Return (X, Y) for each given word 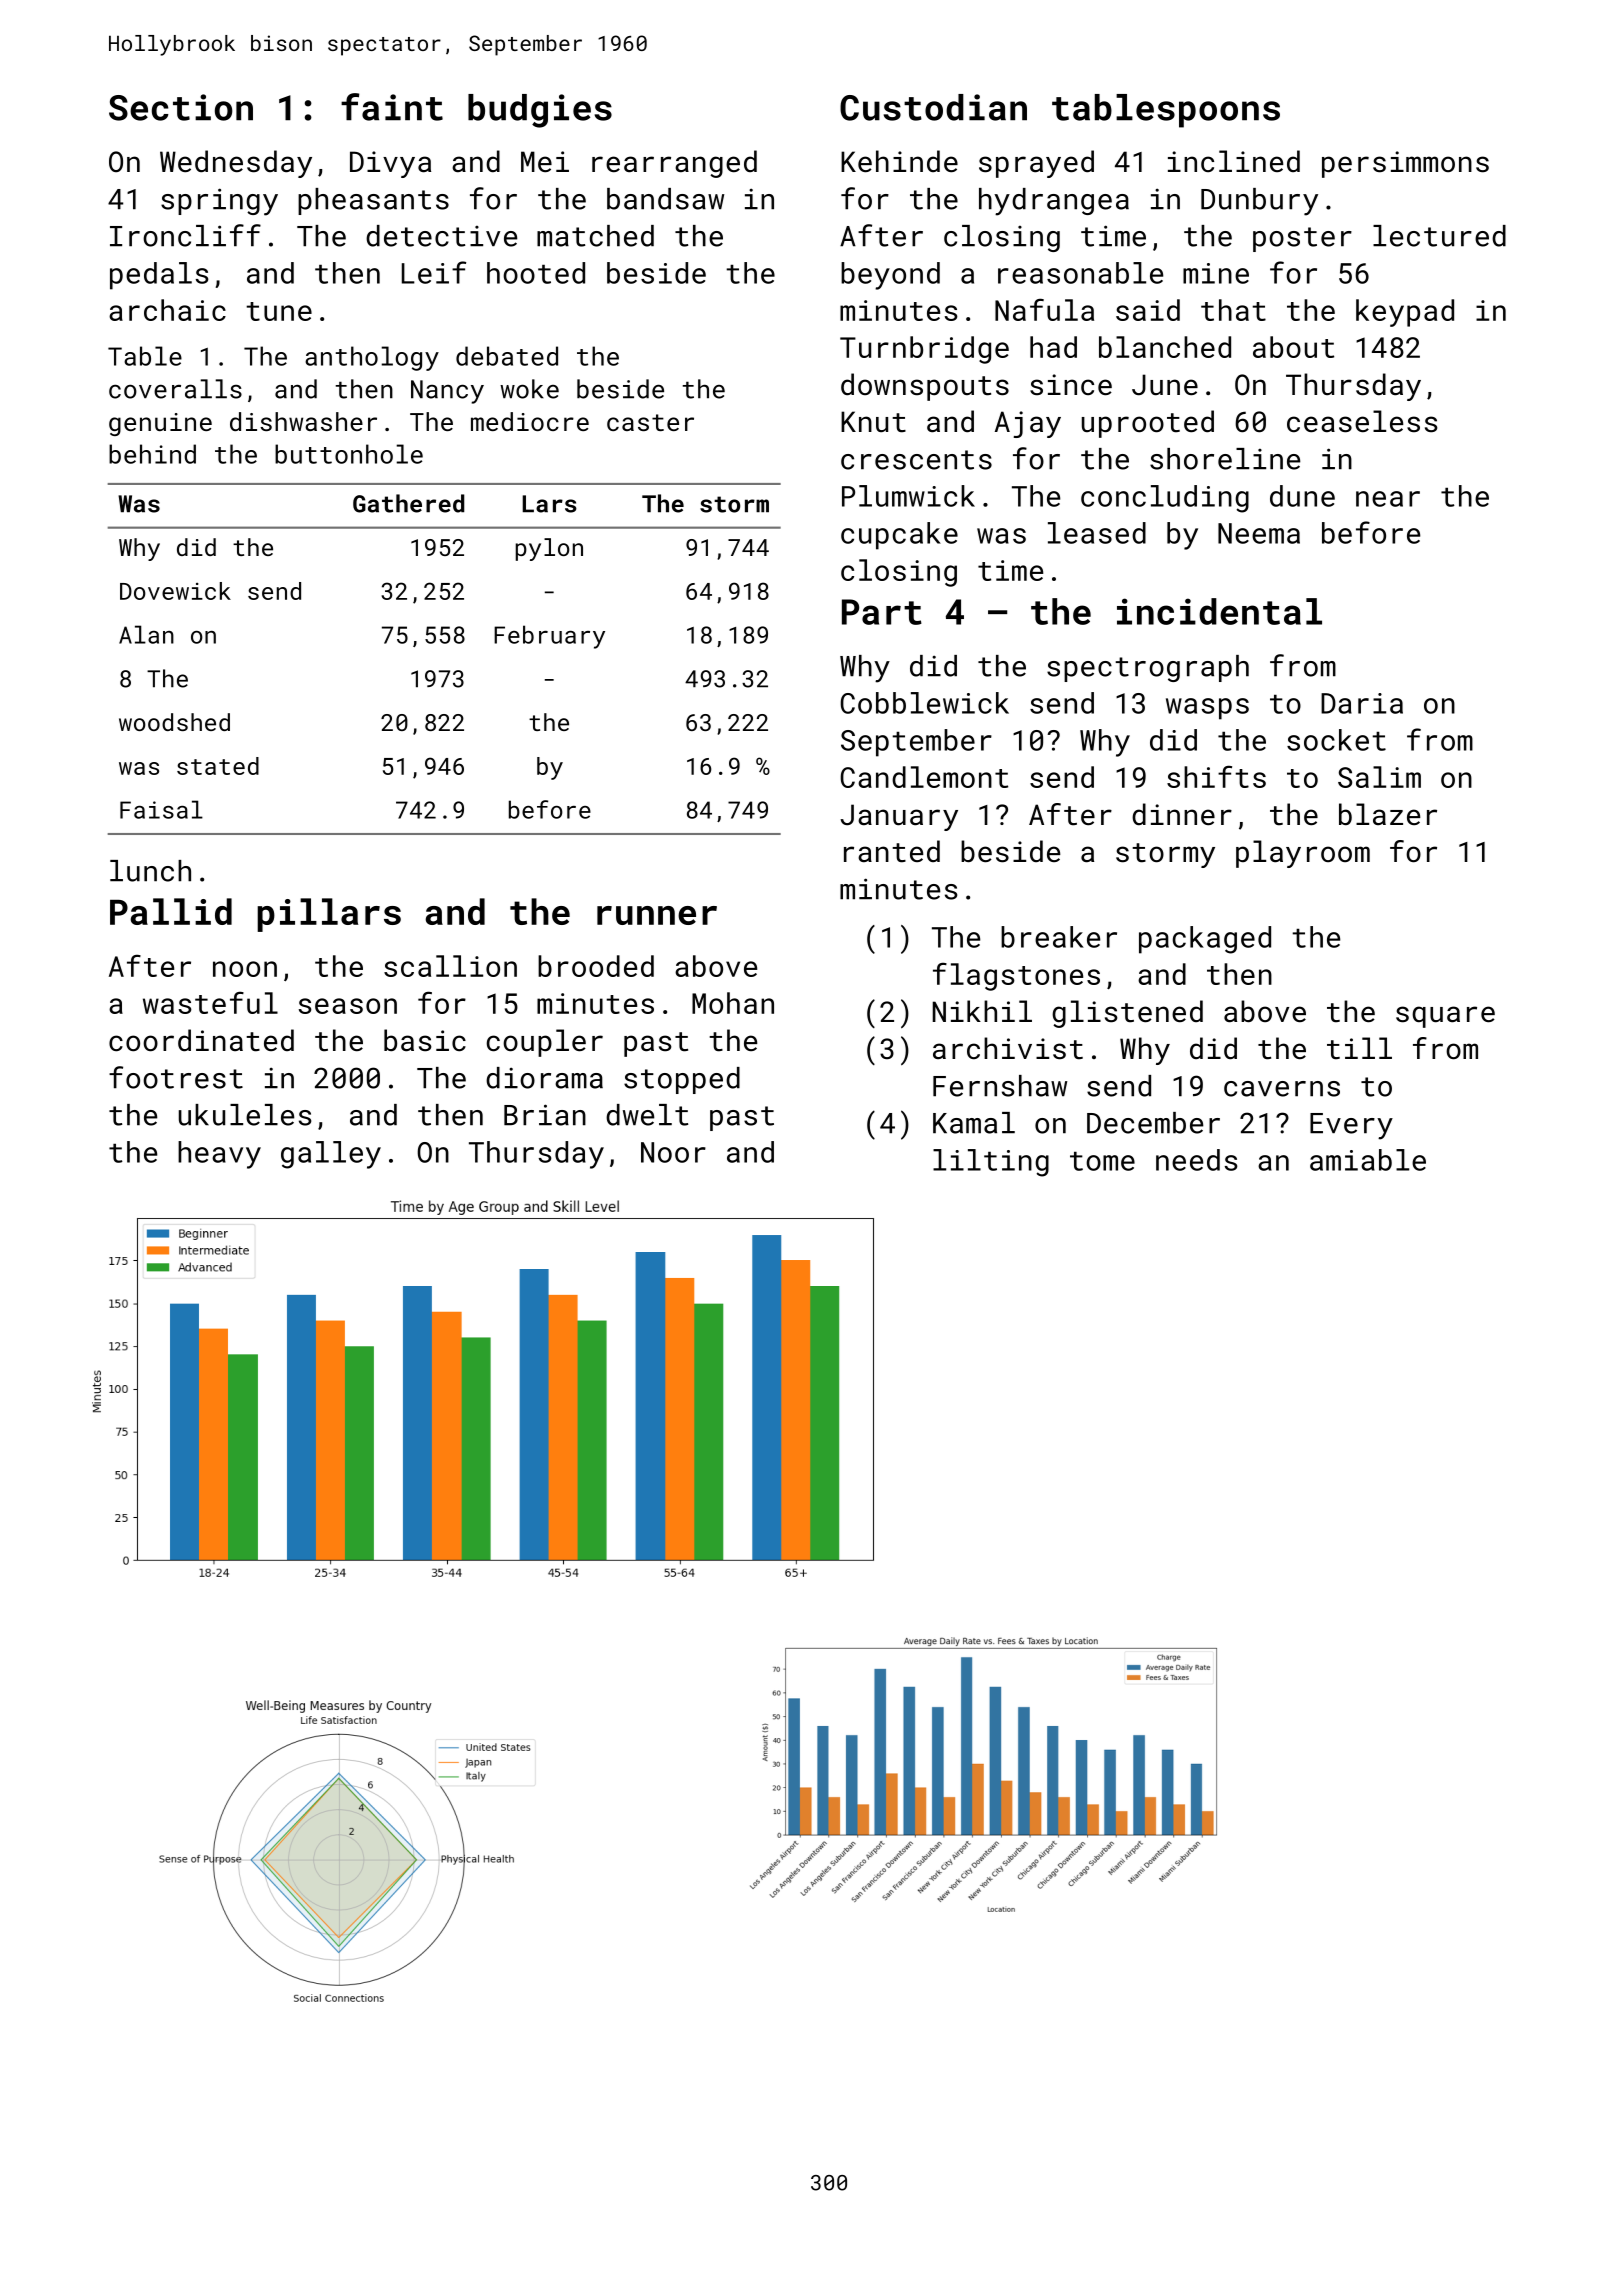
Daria (1362, 703)
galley (331, 1155)
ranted (892, 851)
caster (650, 422)
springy (219, 202)
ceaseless (1362, 421)
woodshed (174, 722)
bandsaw (665, 199)
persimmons (1405, 164)
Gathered (408, 503)
